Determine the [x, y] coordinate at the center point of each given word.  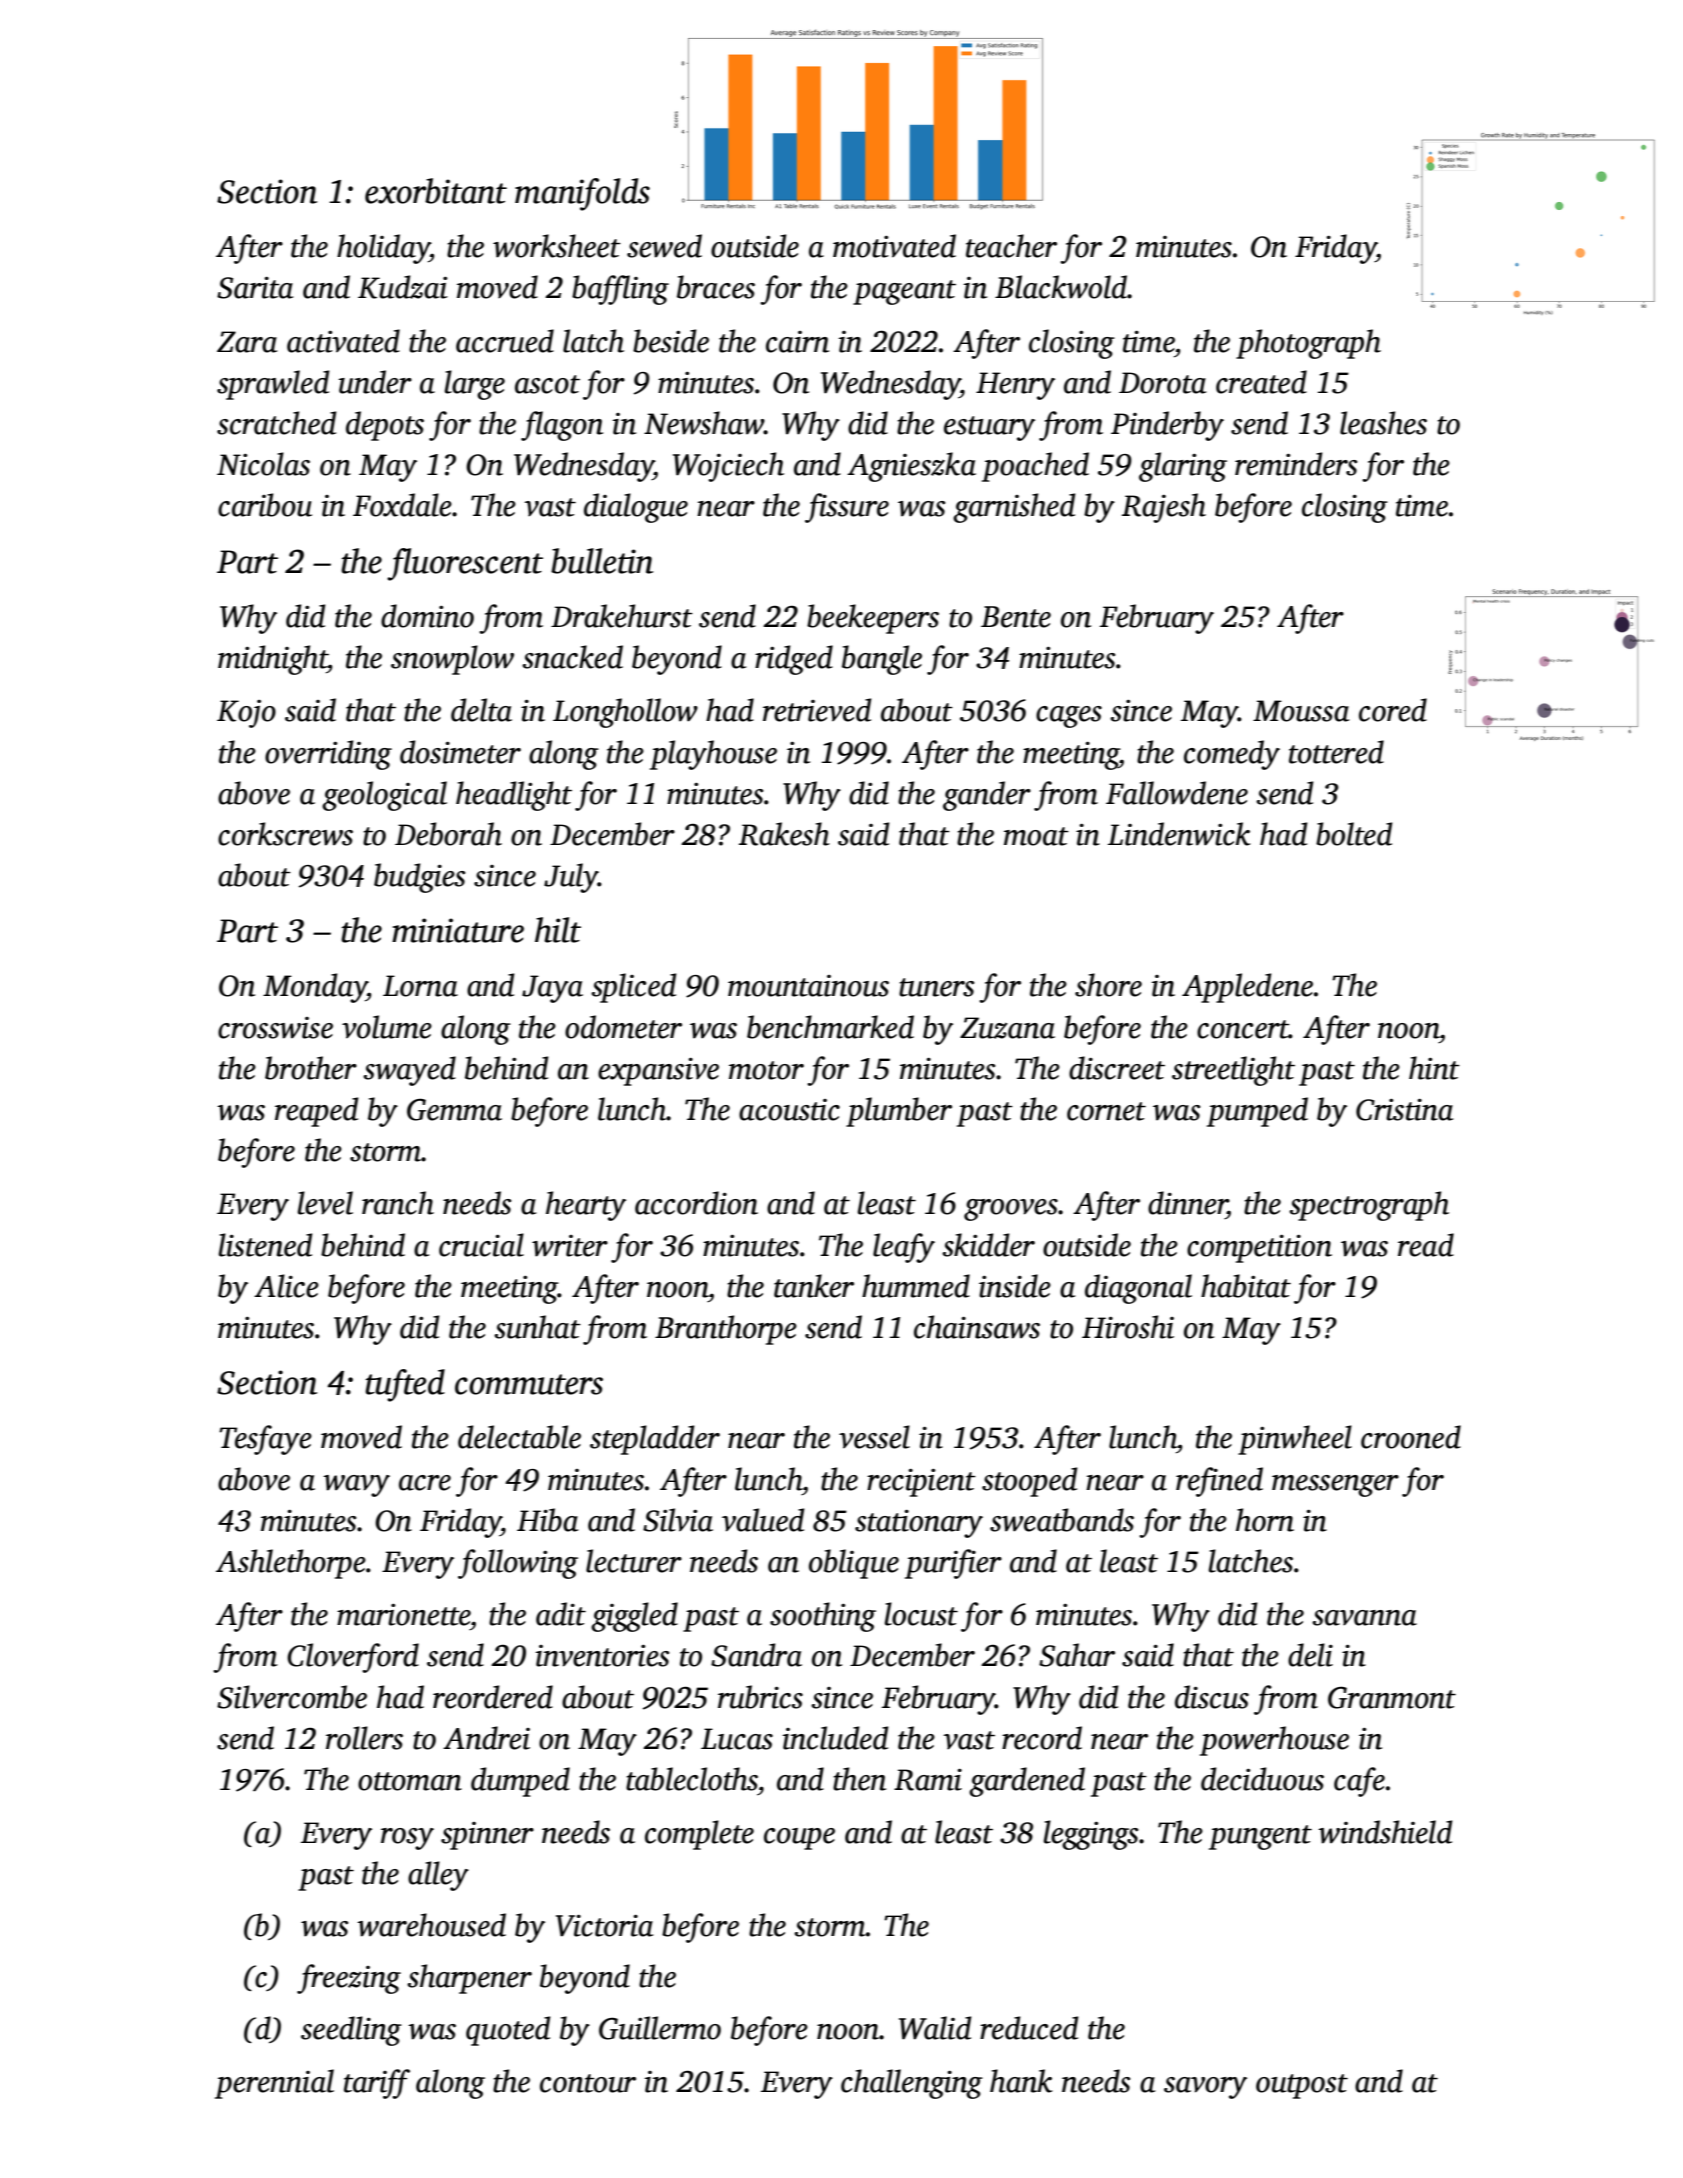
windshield [1385, 1832]
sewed [664, 246]
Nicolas [263, 464]
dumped [520, 1782]
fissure [847, 508]
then [859, 1779]
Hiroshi [1128, 1327]
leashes [1383, 423]
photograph [1308, 344]
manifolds [582, 194]
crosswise [275, 1028]
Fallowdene [1177, 793]
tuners [936, 987]
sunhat [537, 1327]
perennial [274, 2084]
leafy [904, 1248]
